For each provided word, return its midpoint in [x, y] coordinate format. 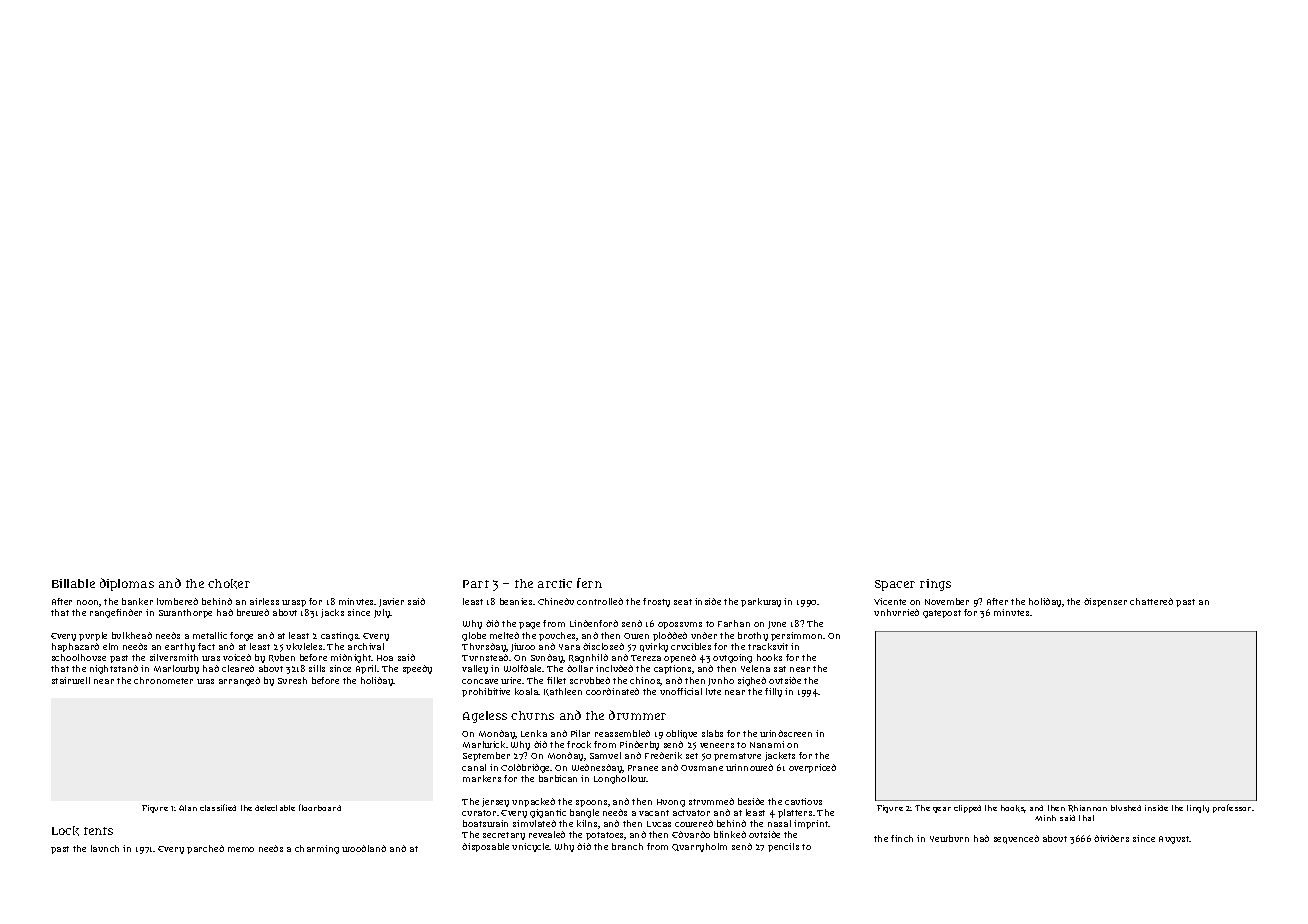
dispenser [1105, 602]
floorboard [320, 807]
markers [482, 778]
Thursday [484, 647]
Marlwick [484, 744]
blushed [1126, 808]
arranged [239, 681]
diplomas [127, 584]
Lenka [534, 733]
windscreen [786, 733]
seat [683, 602]
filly [773, 692]
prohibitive [486, 692]
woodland [364, 848]
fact [206, 646]
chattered [1151, 601]
